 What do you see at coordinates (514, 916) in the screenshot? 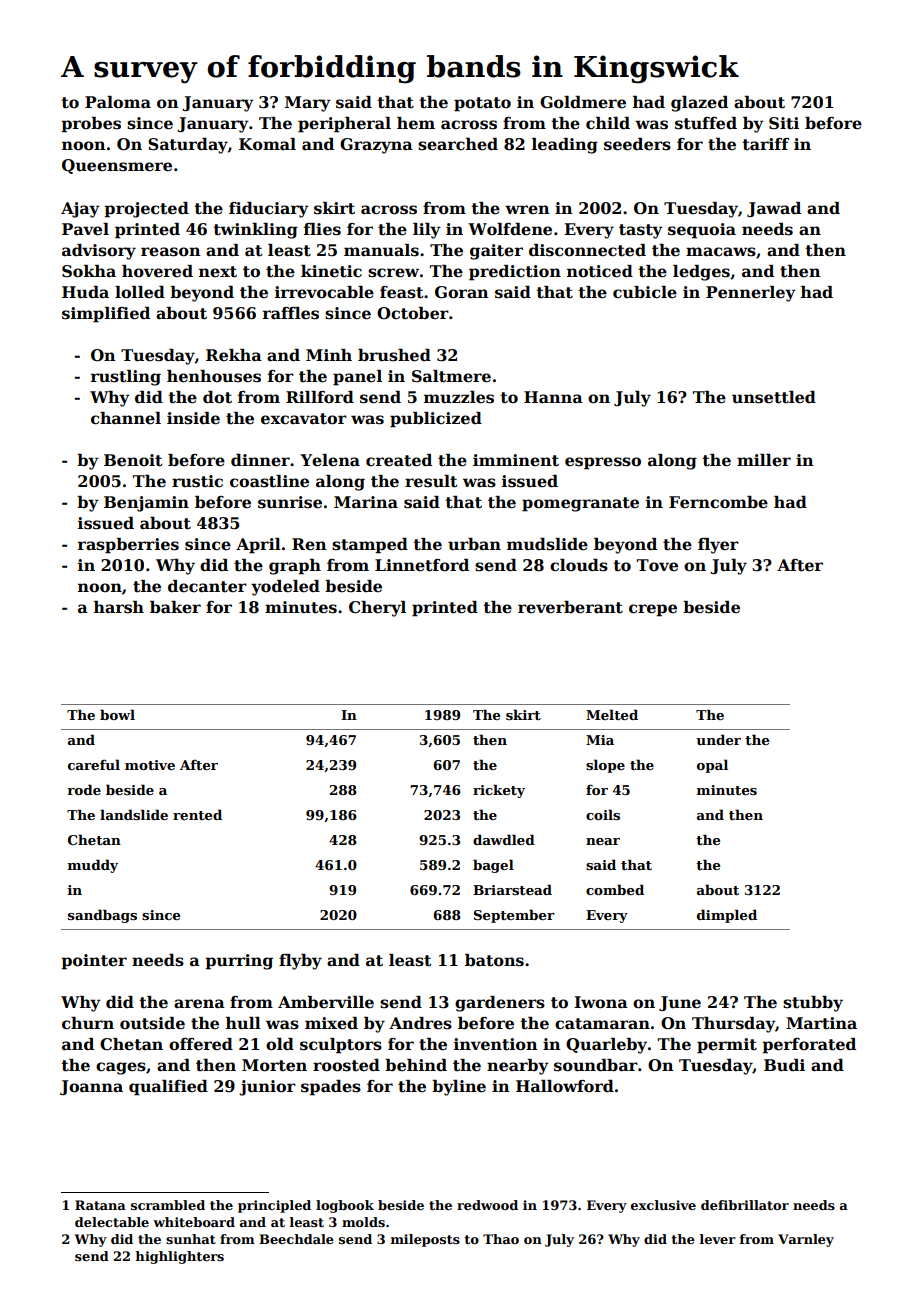
I see `September` at bounding box center [514, 916].
